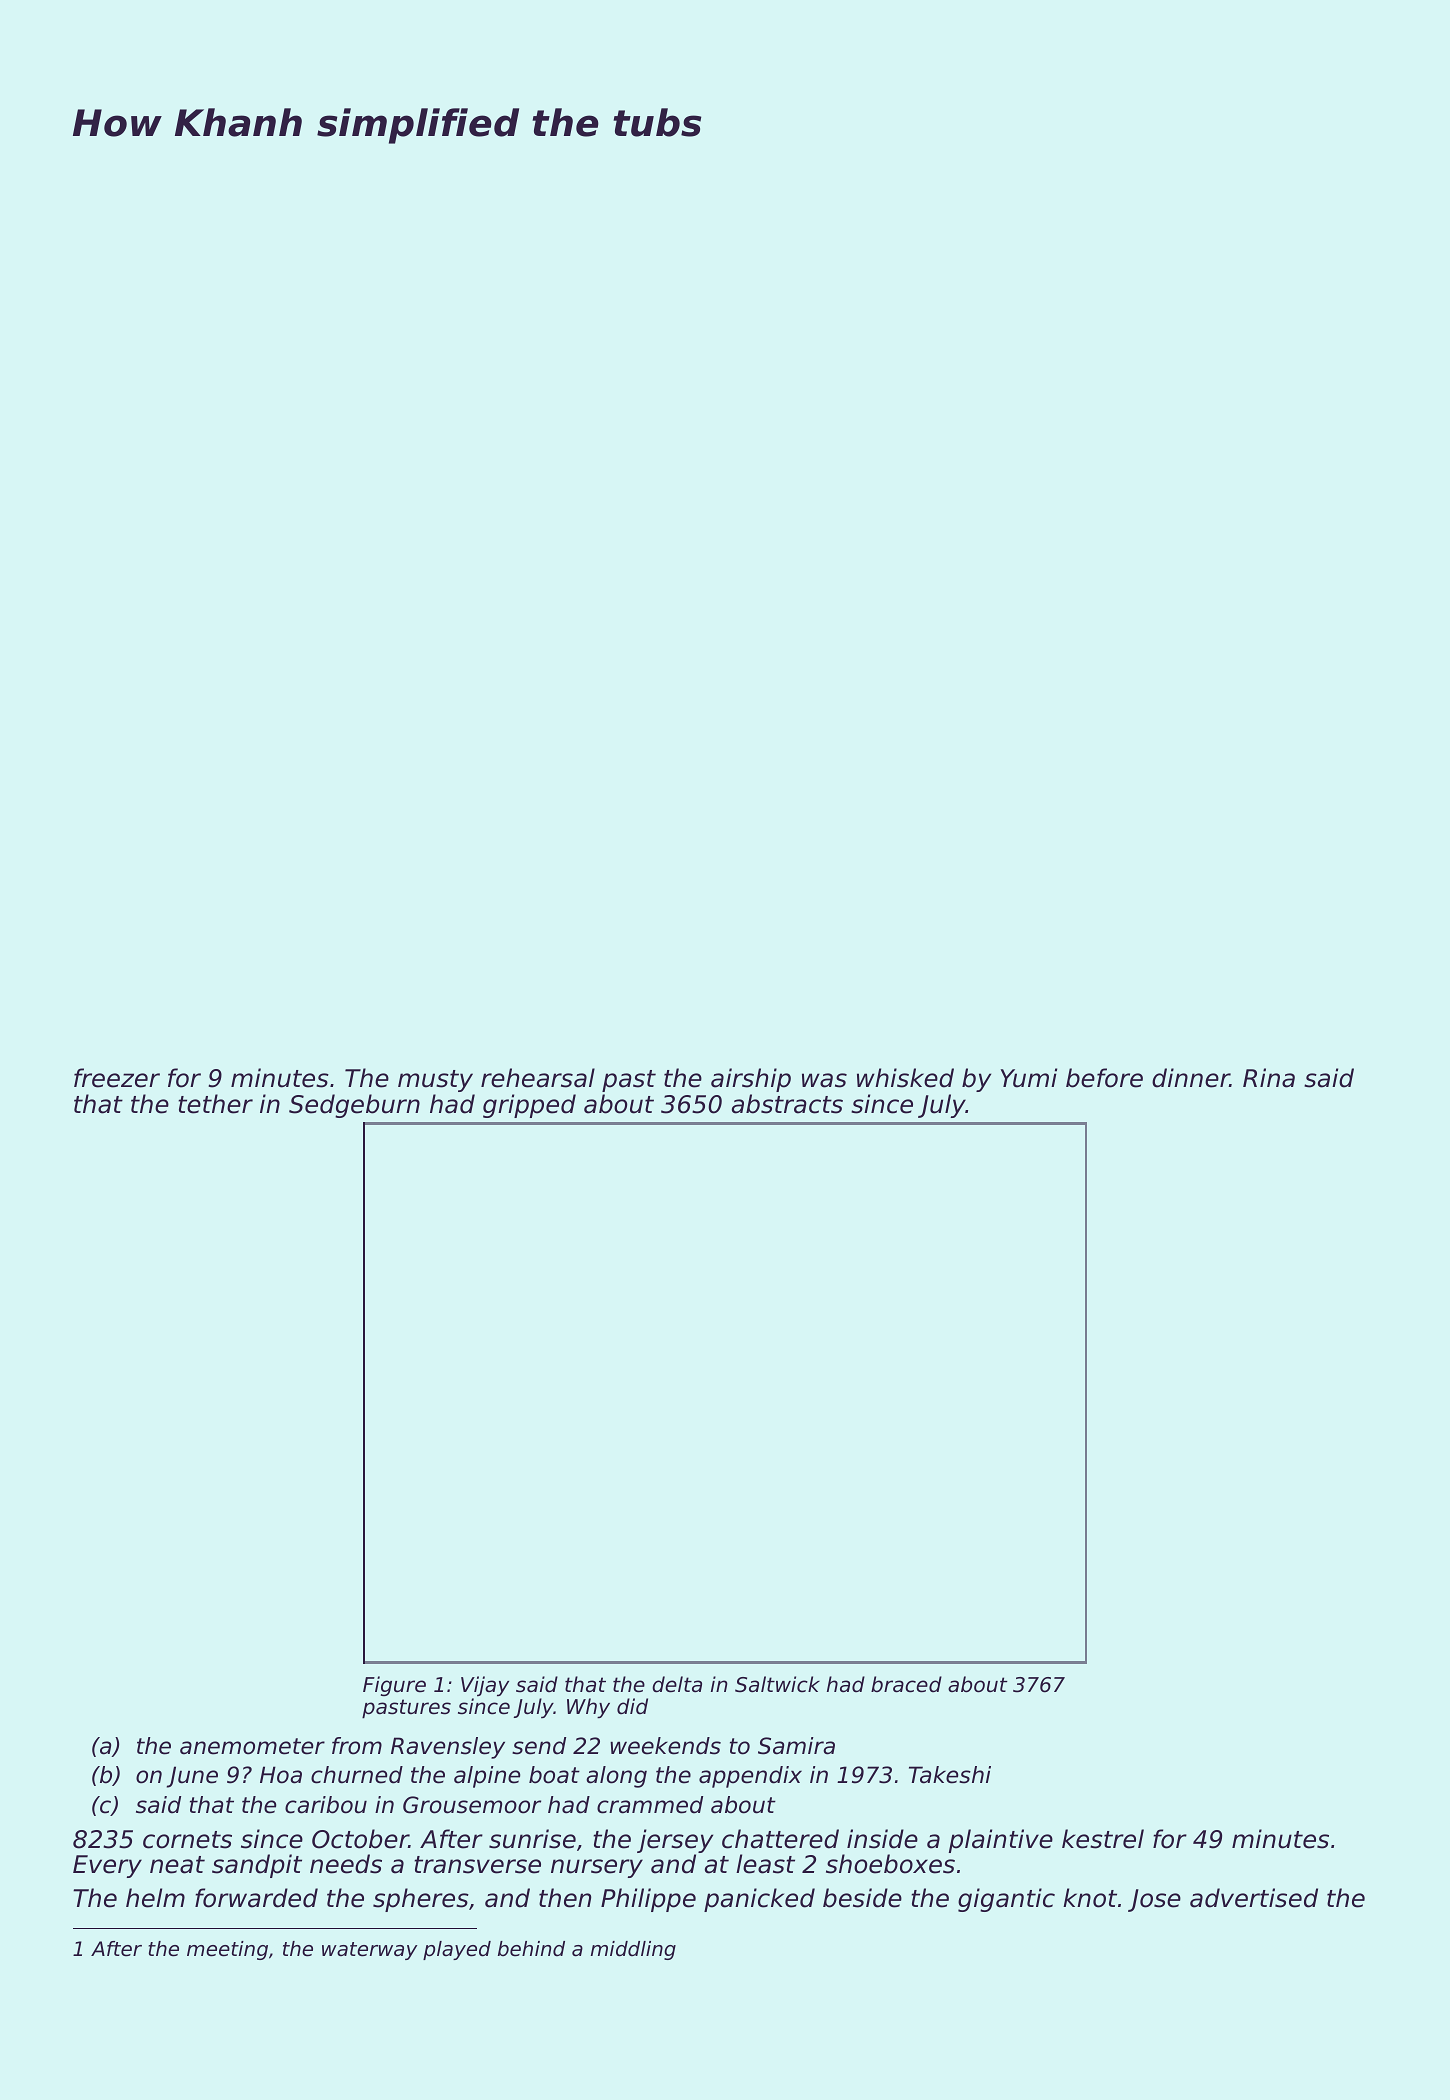  What do you see at coordinates (1029, 1078) in the screenshot?
I see `Yumi` at bounding box center [1029, 1078].
